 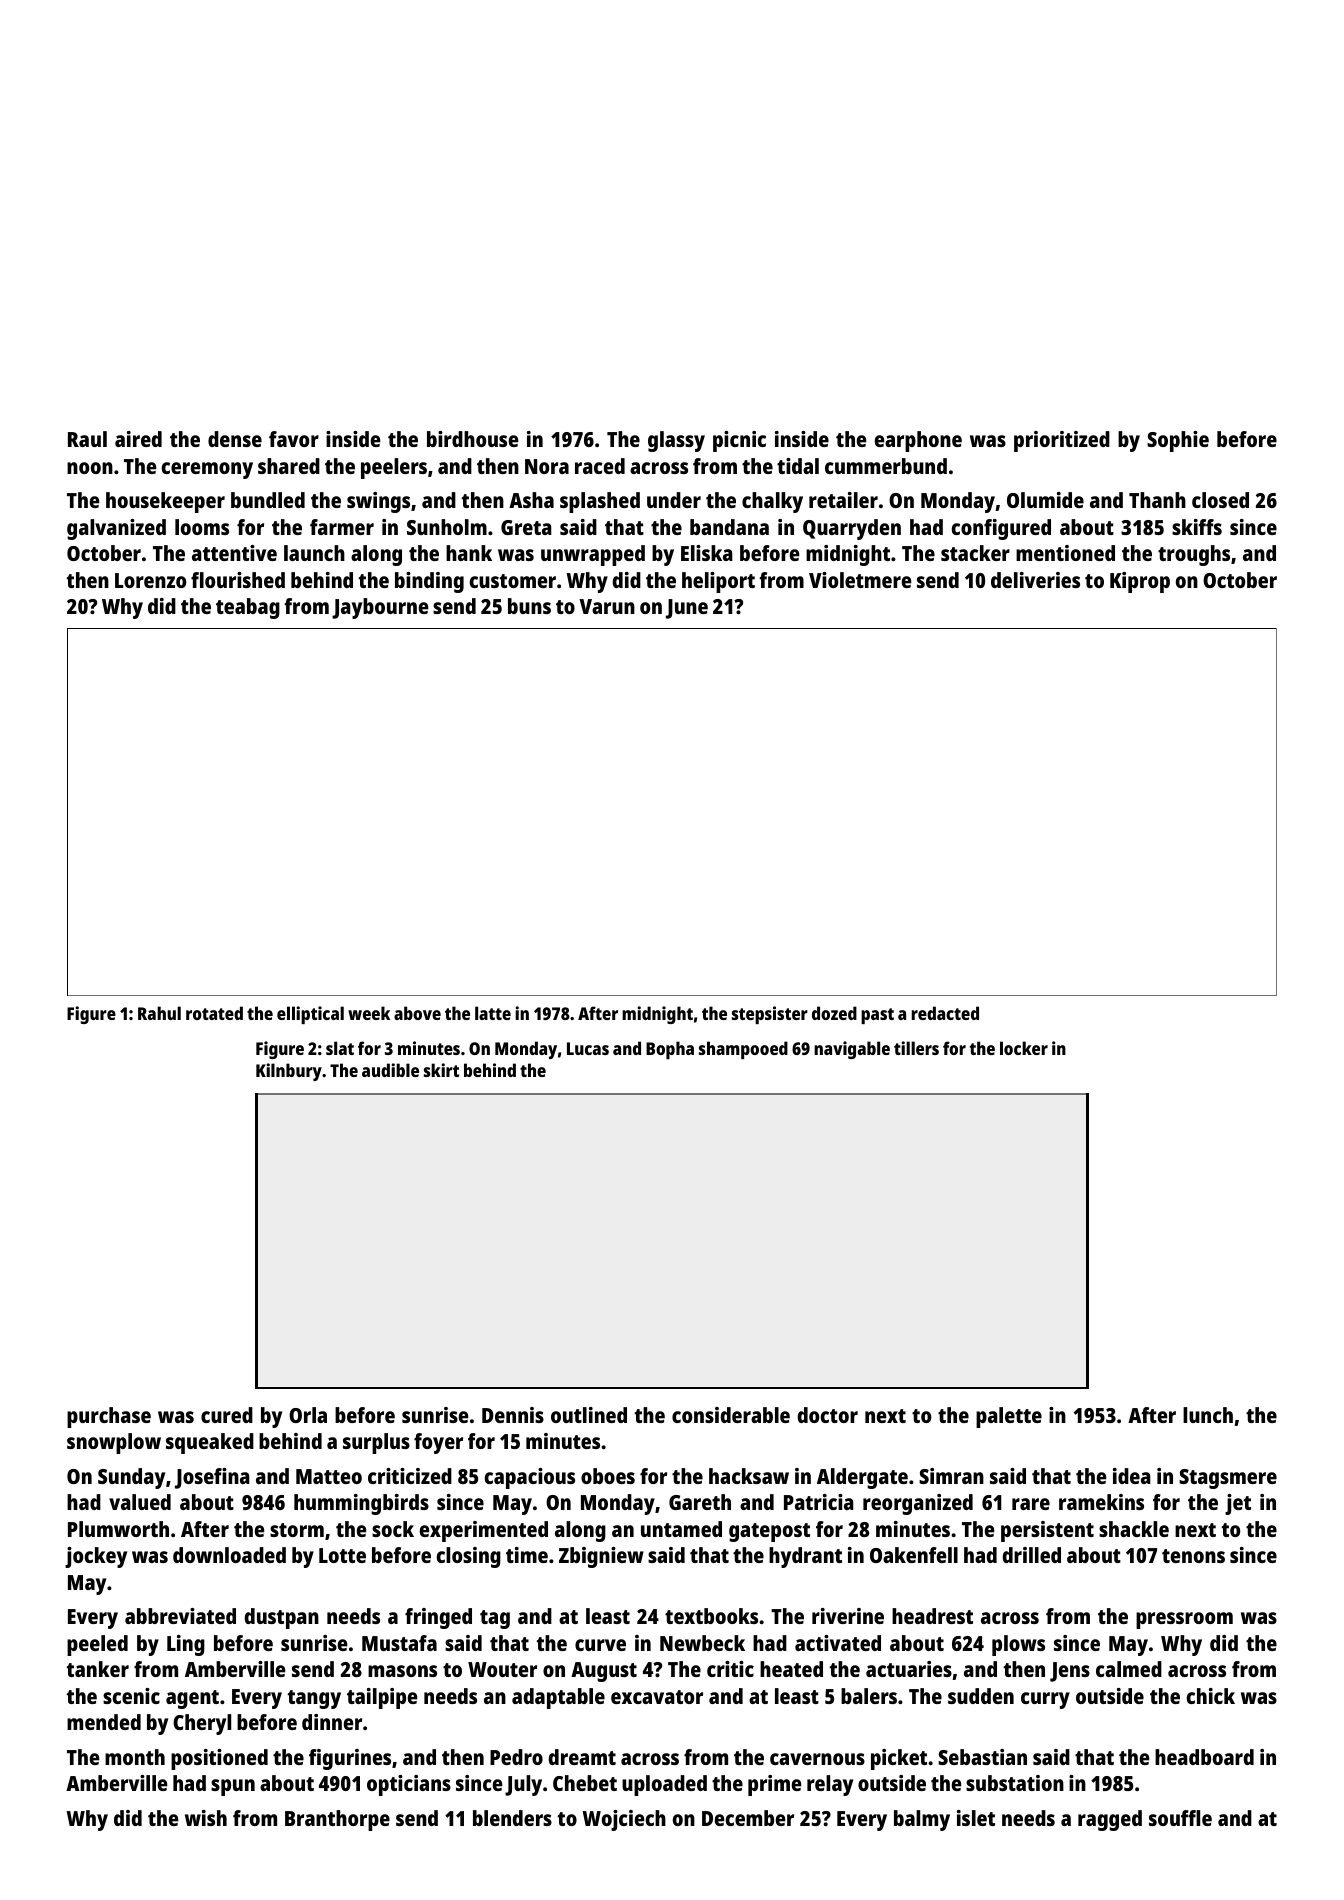 What do you see at coordinates (922, 1820) in the screenshot?
I see `balmy` at bounding box center [922, 1820].
